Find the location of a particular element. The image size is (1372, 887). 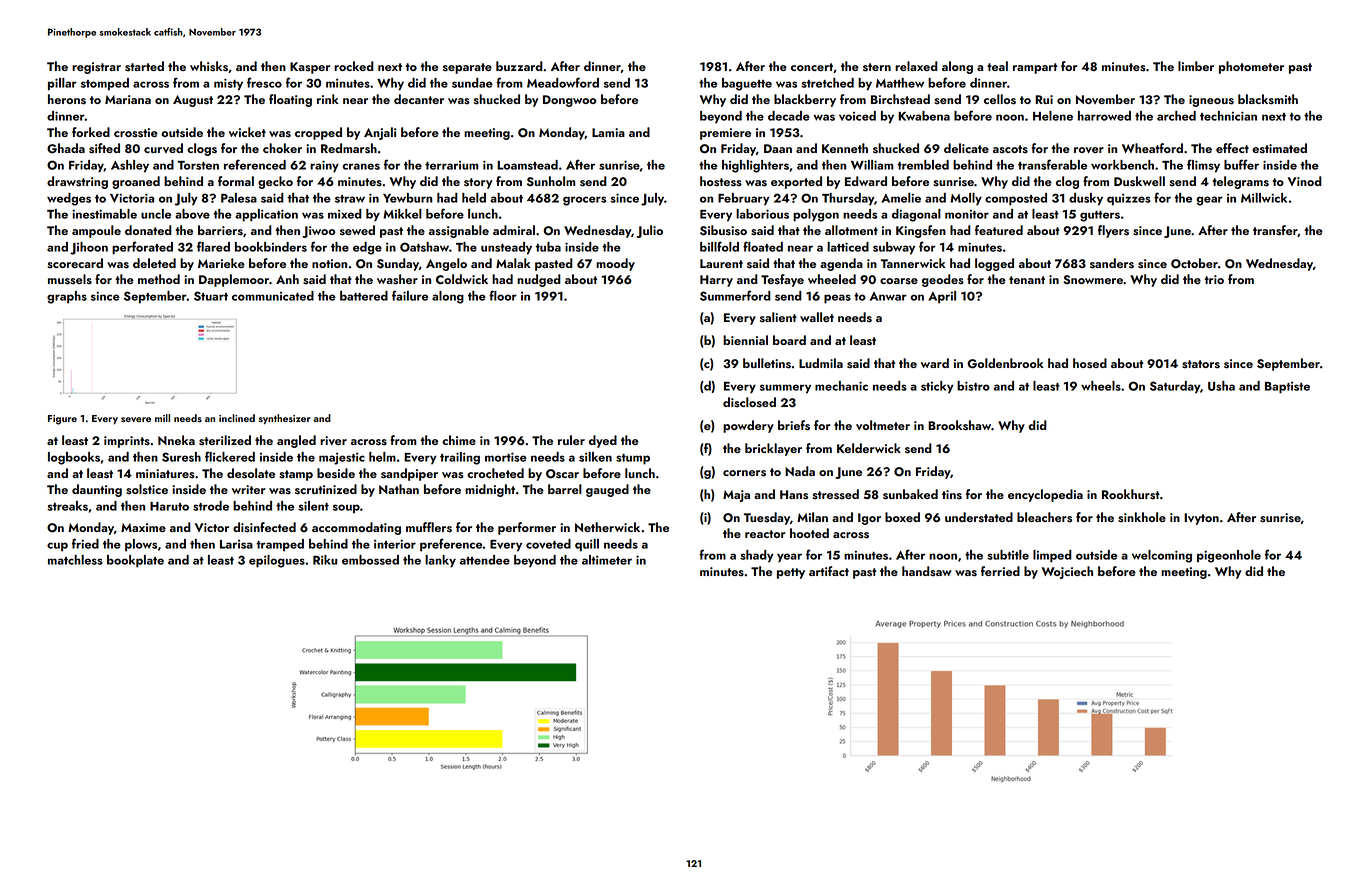

bookplate is located at coordinates (135, 561).
